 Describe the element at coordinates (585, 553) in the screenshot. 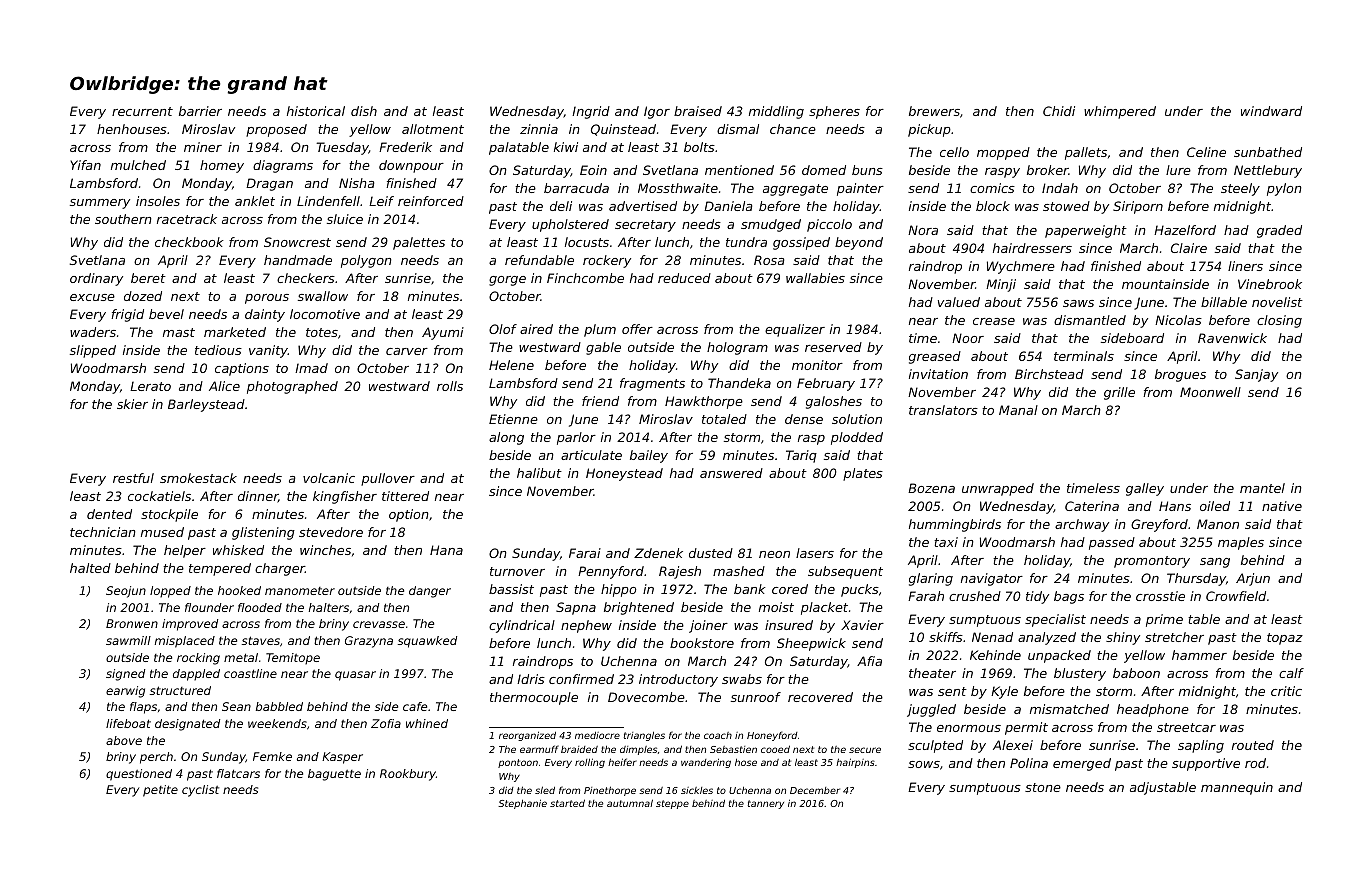

I see `Farai` at that location.
